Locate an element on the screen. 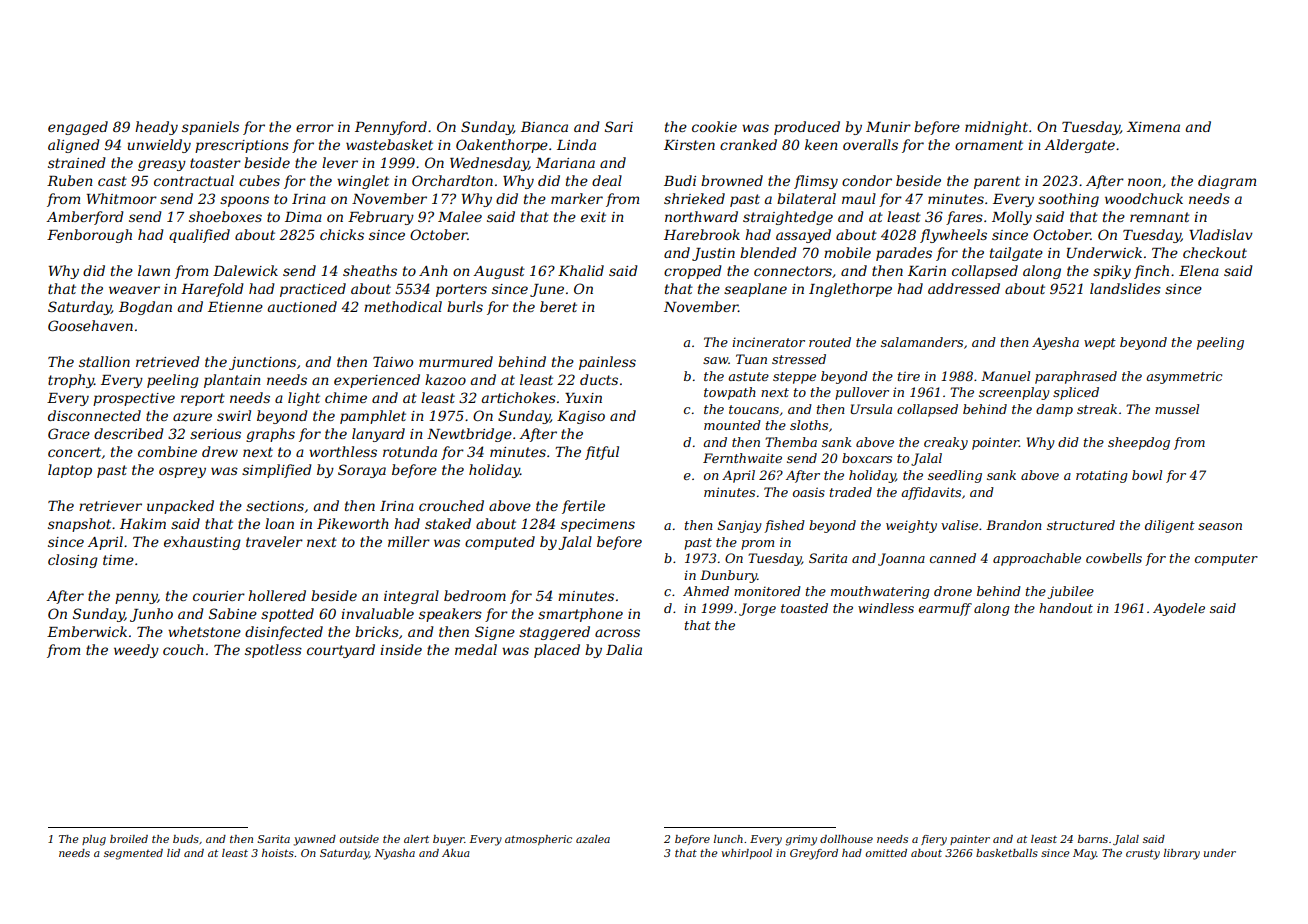 This screenshot has width=1308, height=924. jubilee is located at coordinates (1071, 592).
